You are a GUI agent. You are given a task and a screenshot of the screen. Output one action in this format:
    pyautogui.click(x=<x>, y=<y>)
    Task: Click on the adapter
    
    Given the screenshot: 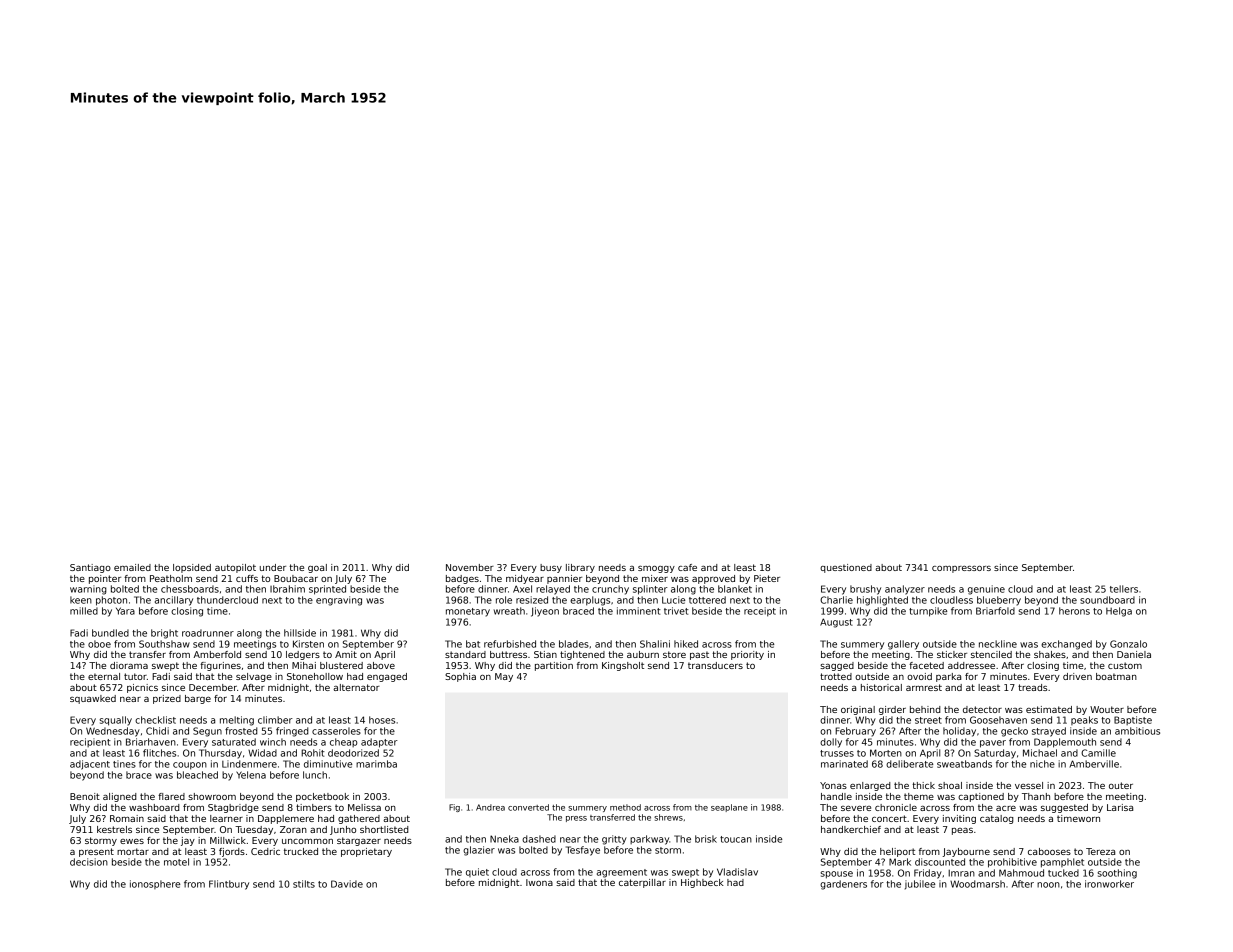 What is the action you would take?
    pyautogui.click(x=379, y=743)
